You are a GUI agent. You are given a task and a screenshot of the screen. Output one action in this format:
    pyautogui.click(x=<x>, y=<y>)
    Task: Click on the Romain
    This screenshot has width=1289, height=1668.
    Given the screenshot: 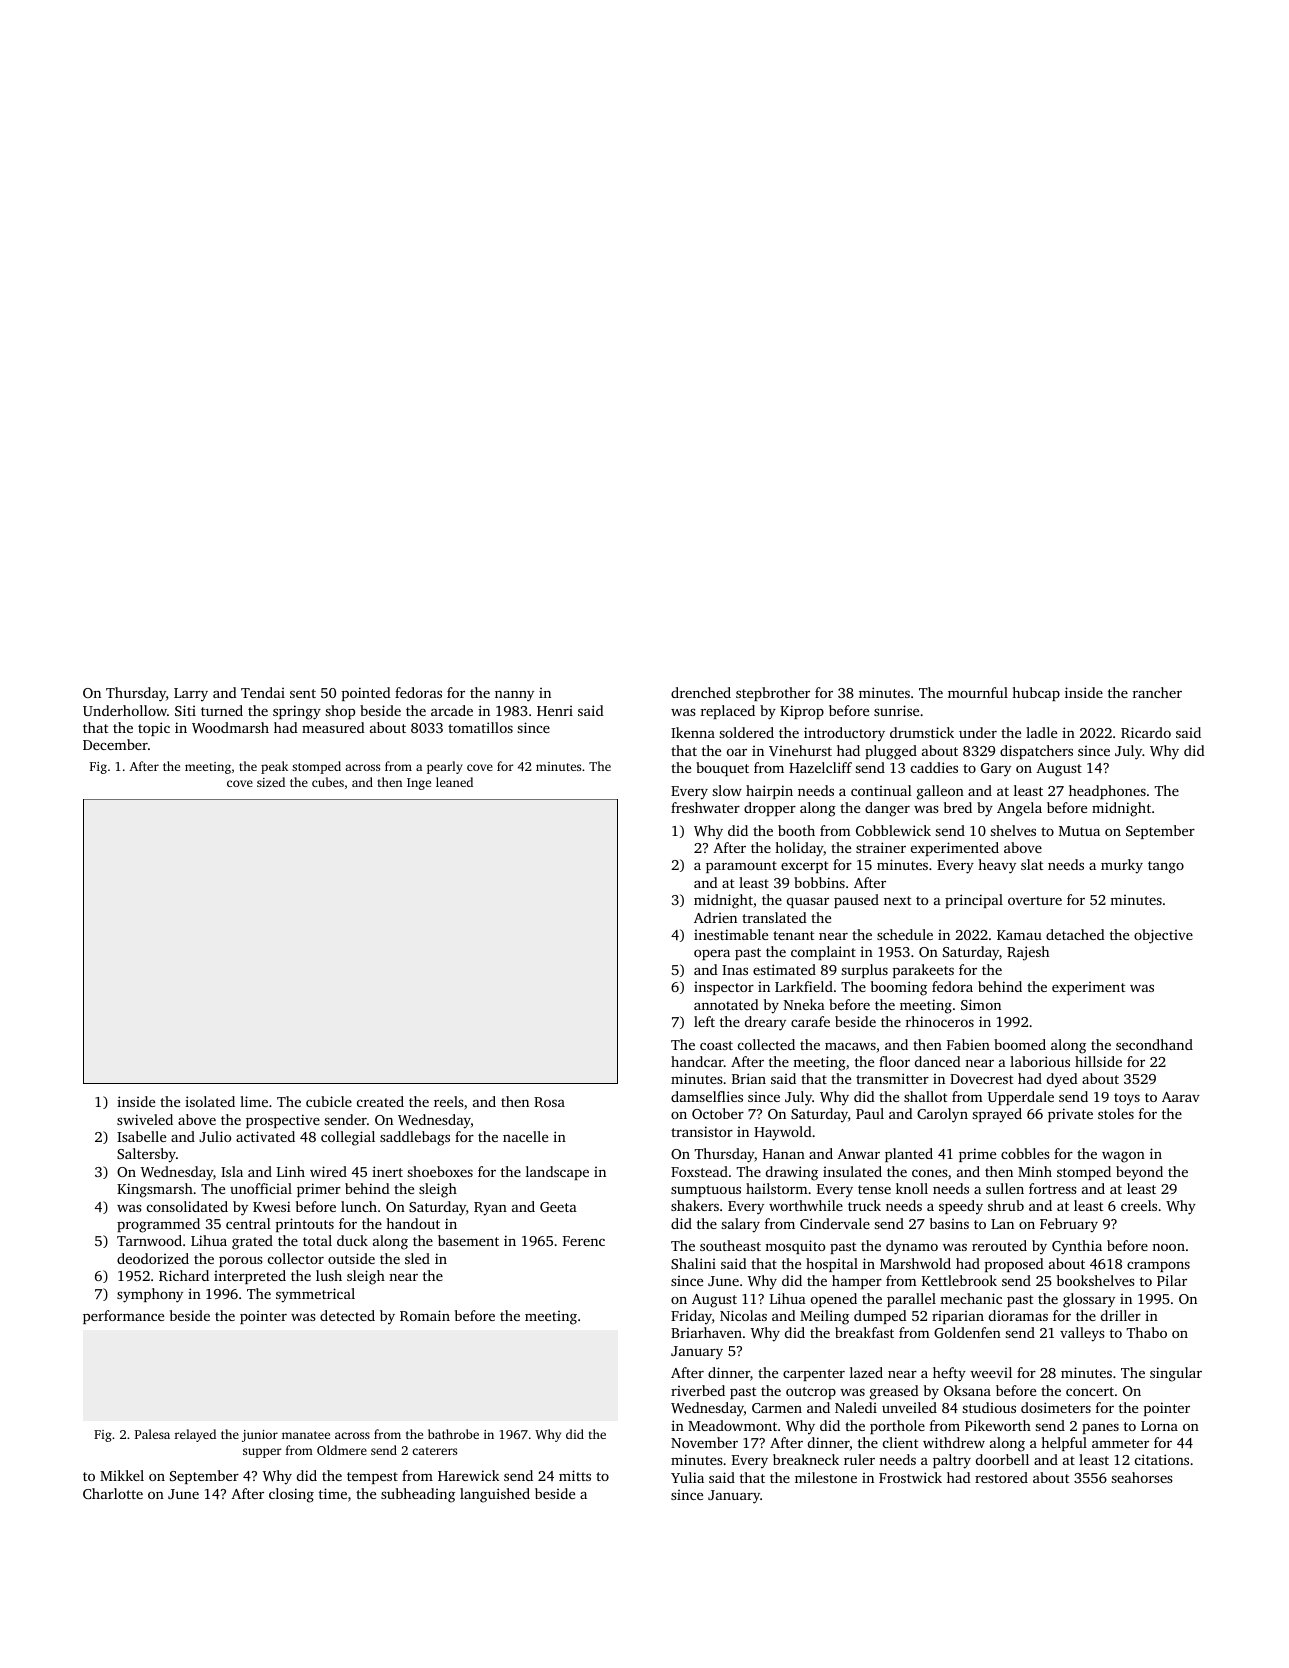 What is the action you would take?
    pyautogui.click(x=425, y=1315)
